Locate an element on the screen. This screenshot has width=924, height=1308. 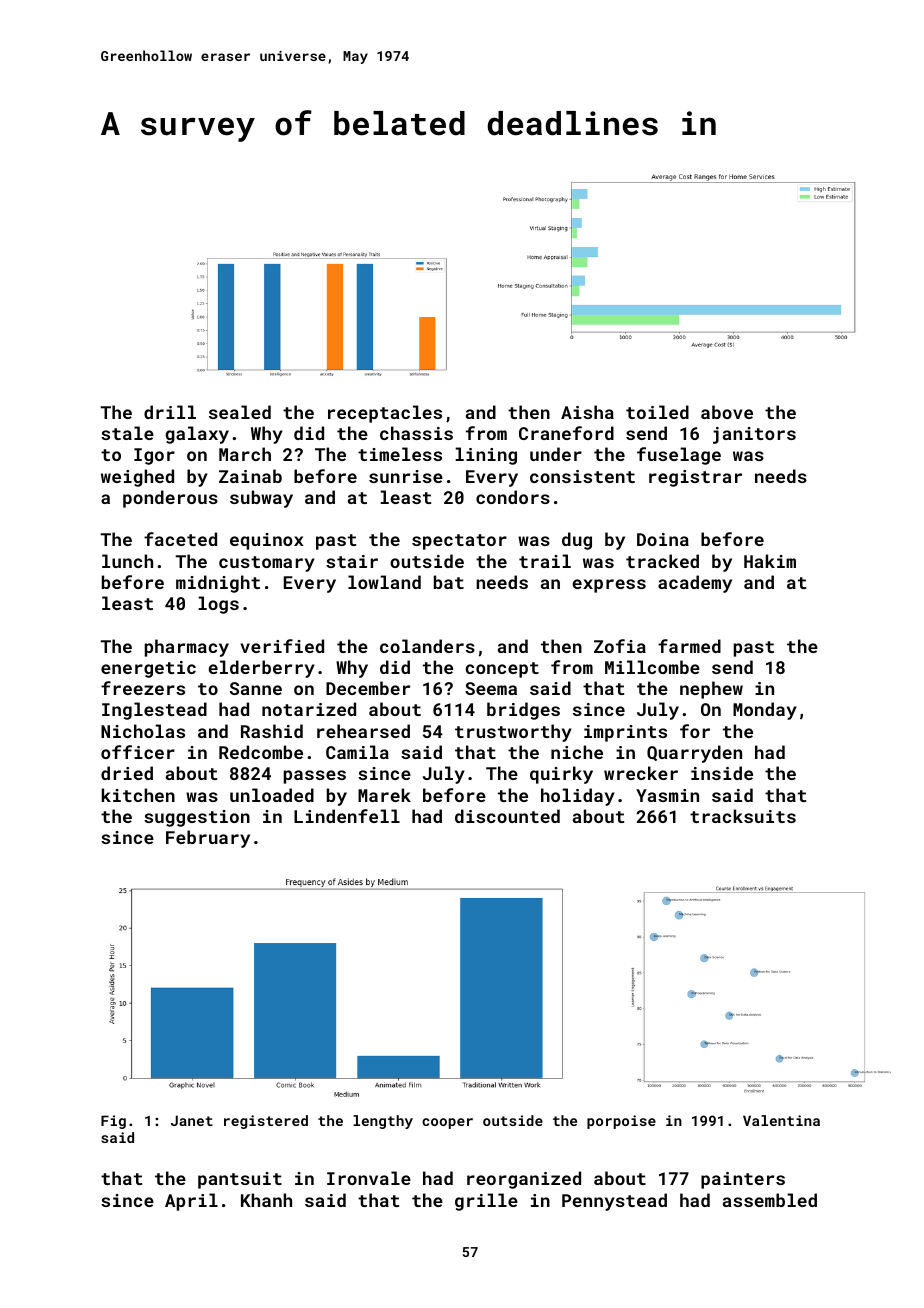
lengthy is located at coordinates (383, 1122).
